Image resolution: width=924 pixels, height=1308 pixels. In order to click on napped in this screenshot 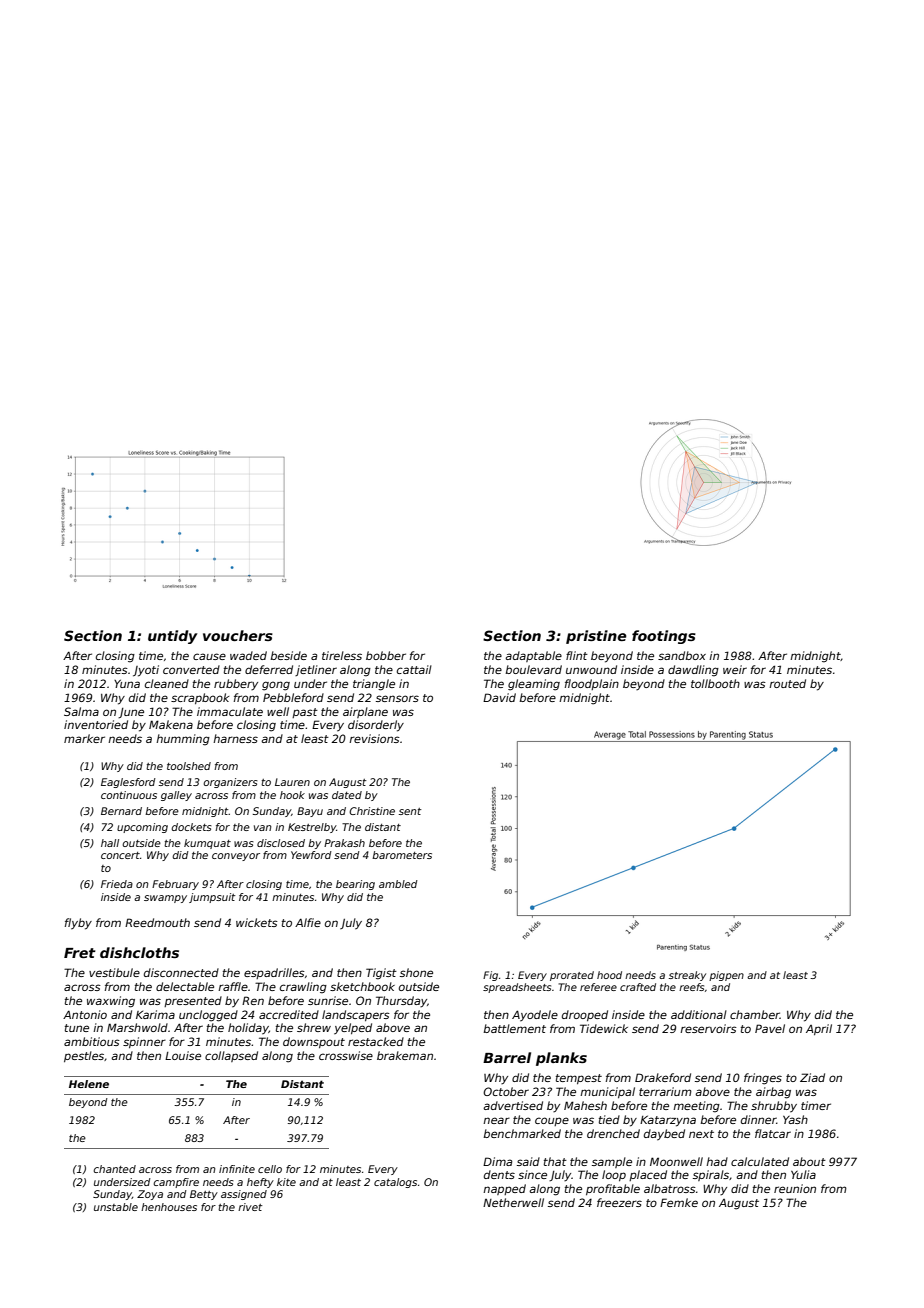, I will do `click(504, 1189)`.
